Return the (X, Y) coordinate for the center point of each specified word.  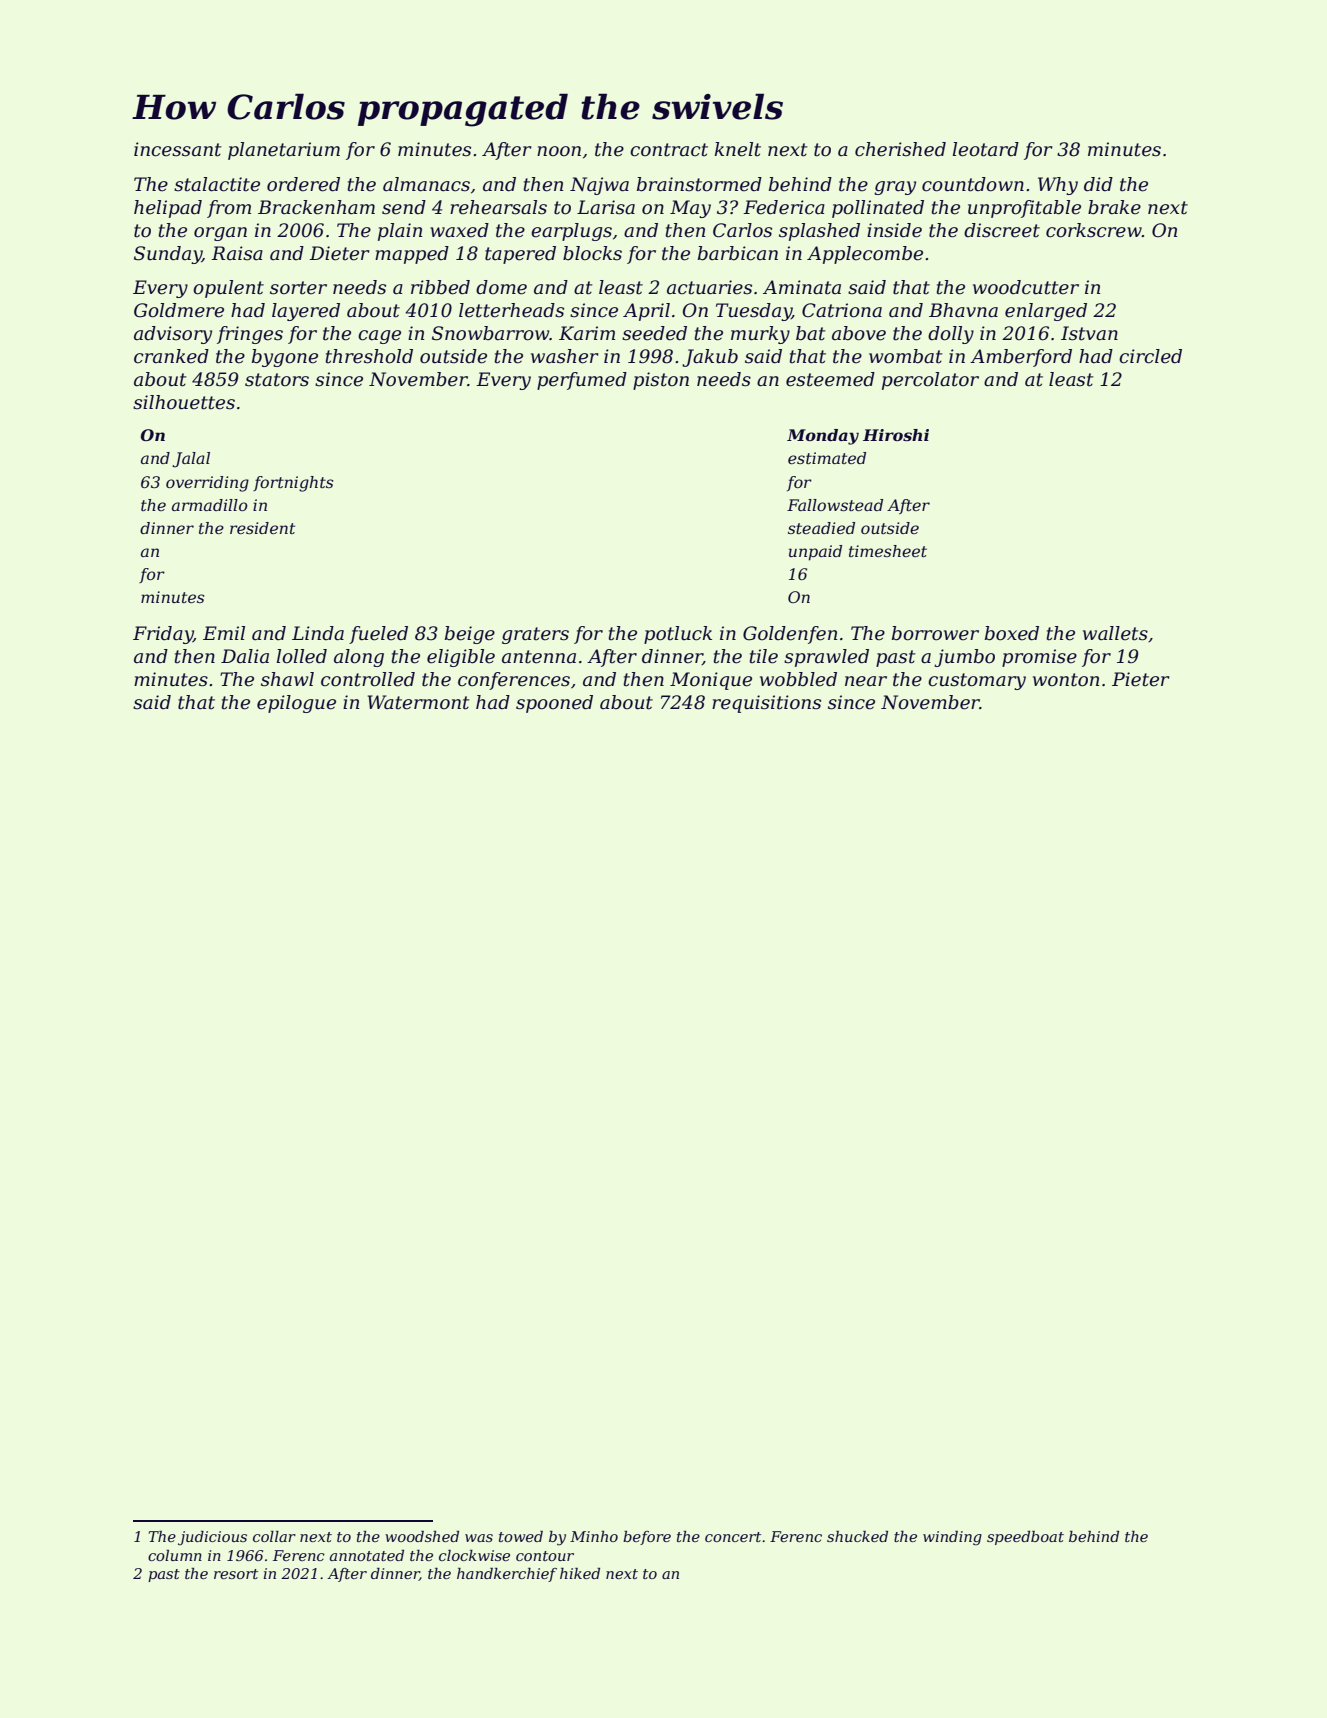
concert (733, 1537)
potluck (678, 635)
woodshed (422, 1536)
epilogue (296, 704)
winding (952, 1538)
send (404, 207)
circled (1150, 356)
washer (565, 356)
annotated (367, 1555)
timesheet (888, 551)
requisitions (766, 704)
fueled (378, 635)
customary (977, 681)
